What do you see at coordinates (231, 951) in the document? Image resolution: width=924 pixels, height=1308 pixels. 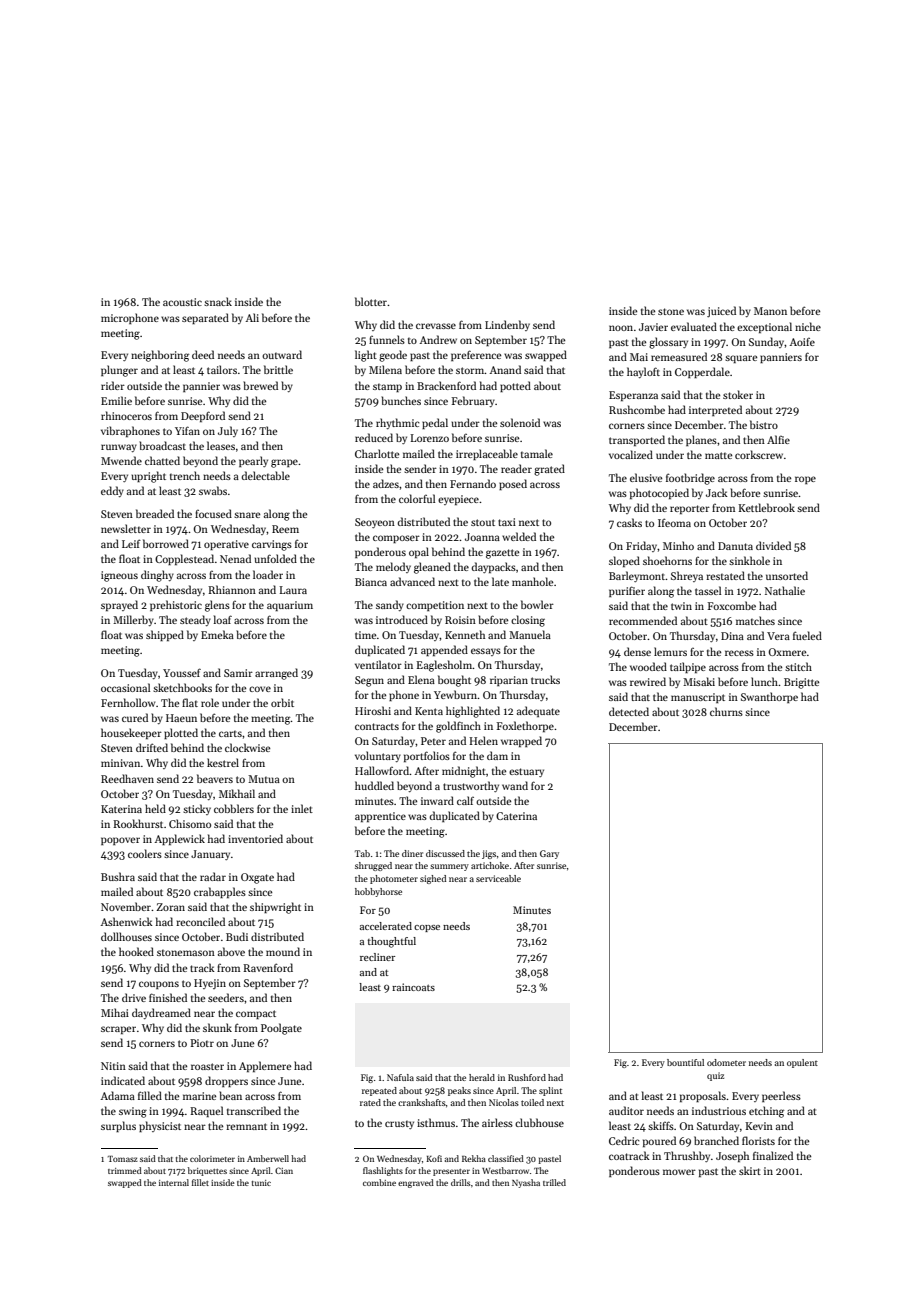 I see `above` at bounding box center [231, 951].
